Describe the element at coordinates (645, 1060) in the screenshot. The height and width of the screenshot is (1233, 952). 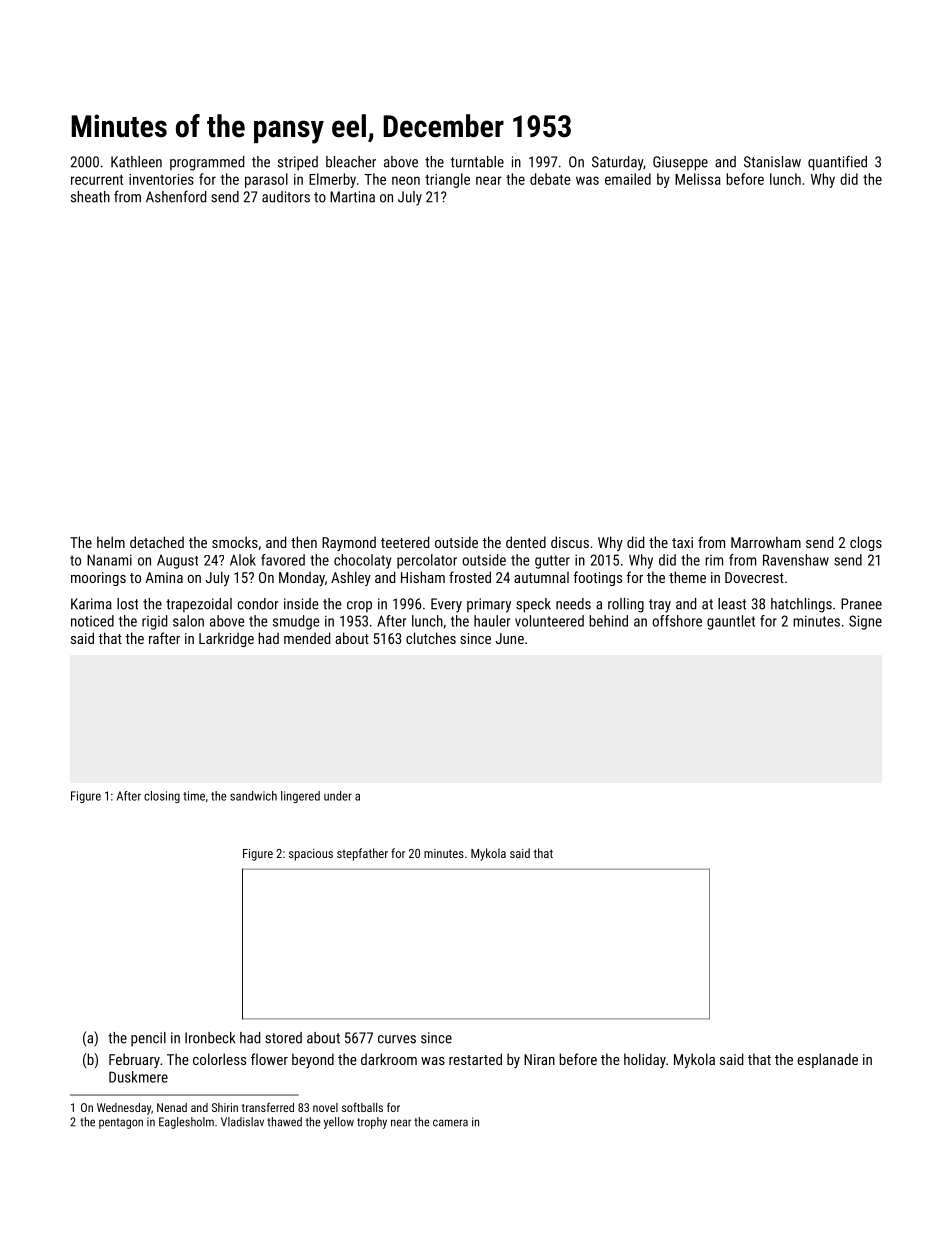
I see `holiday` at that location.
